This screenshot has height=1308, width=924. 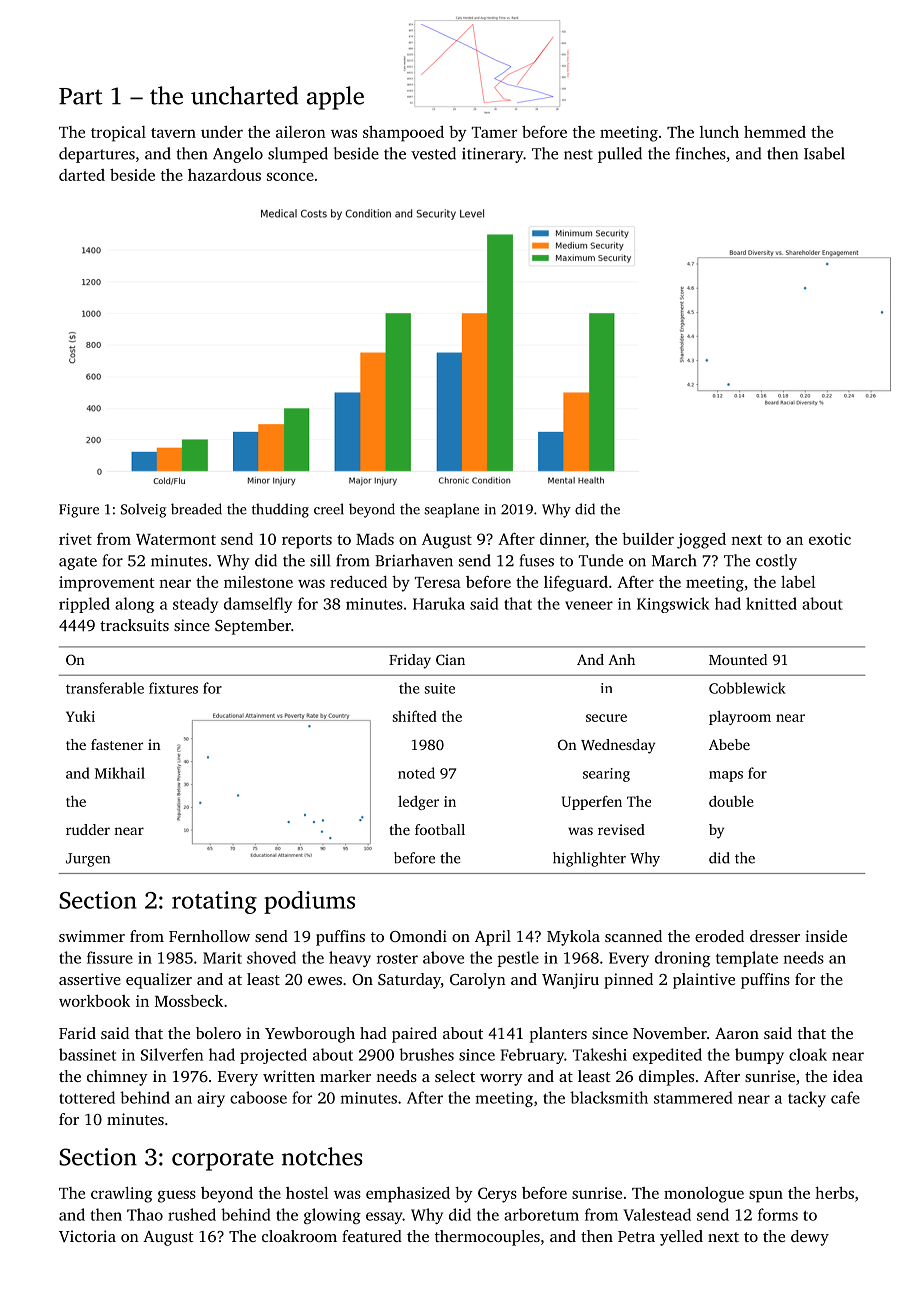 I want to click on brushes, so click(x=426, y=1054).
